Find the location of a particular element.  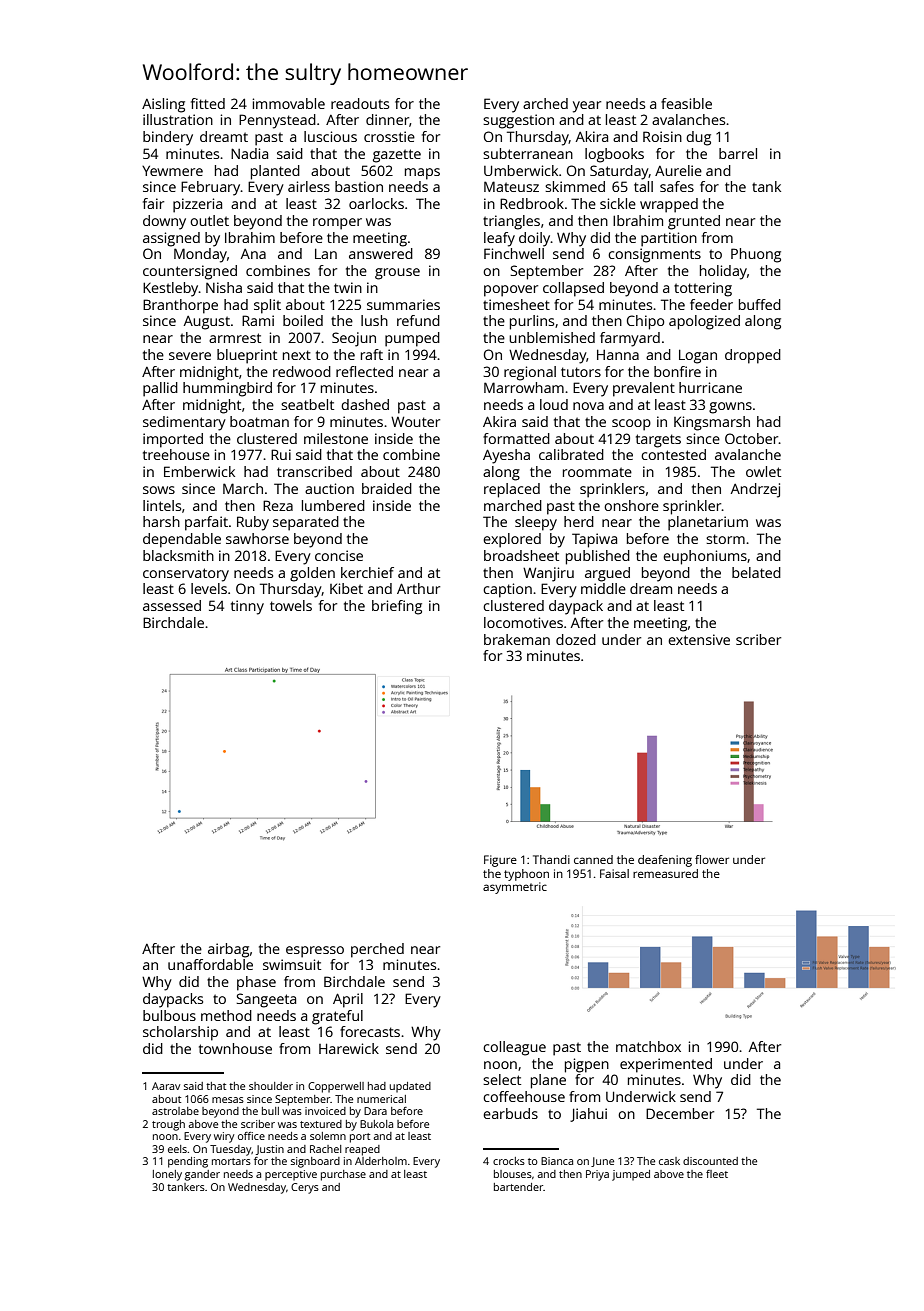

airbag is located at coordinates (228, 950).
